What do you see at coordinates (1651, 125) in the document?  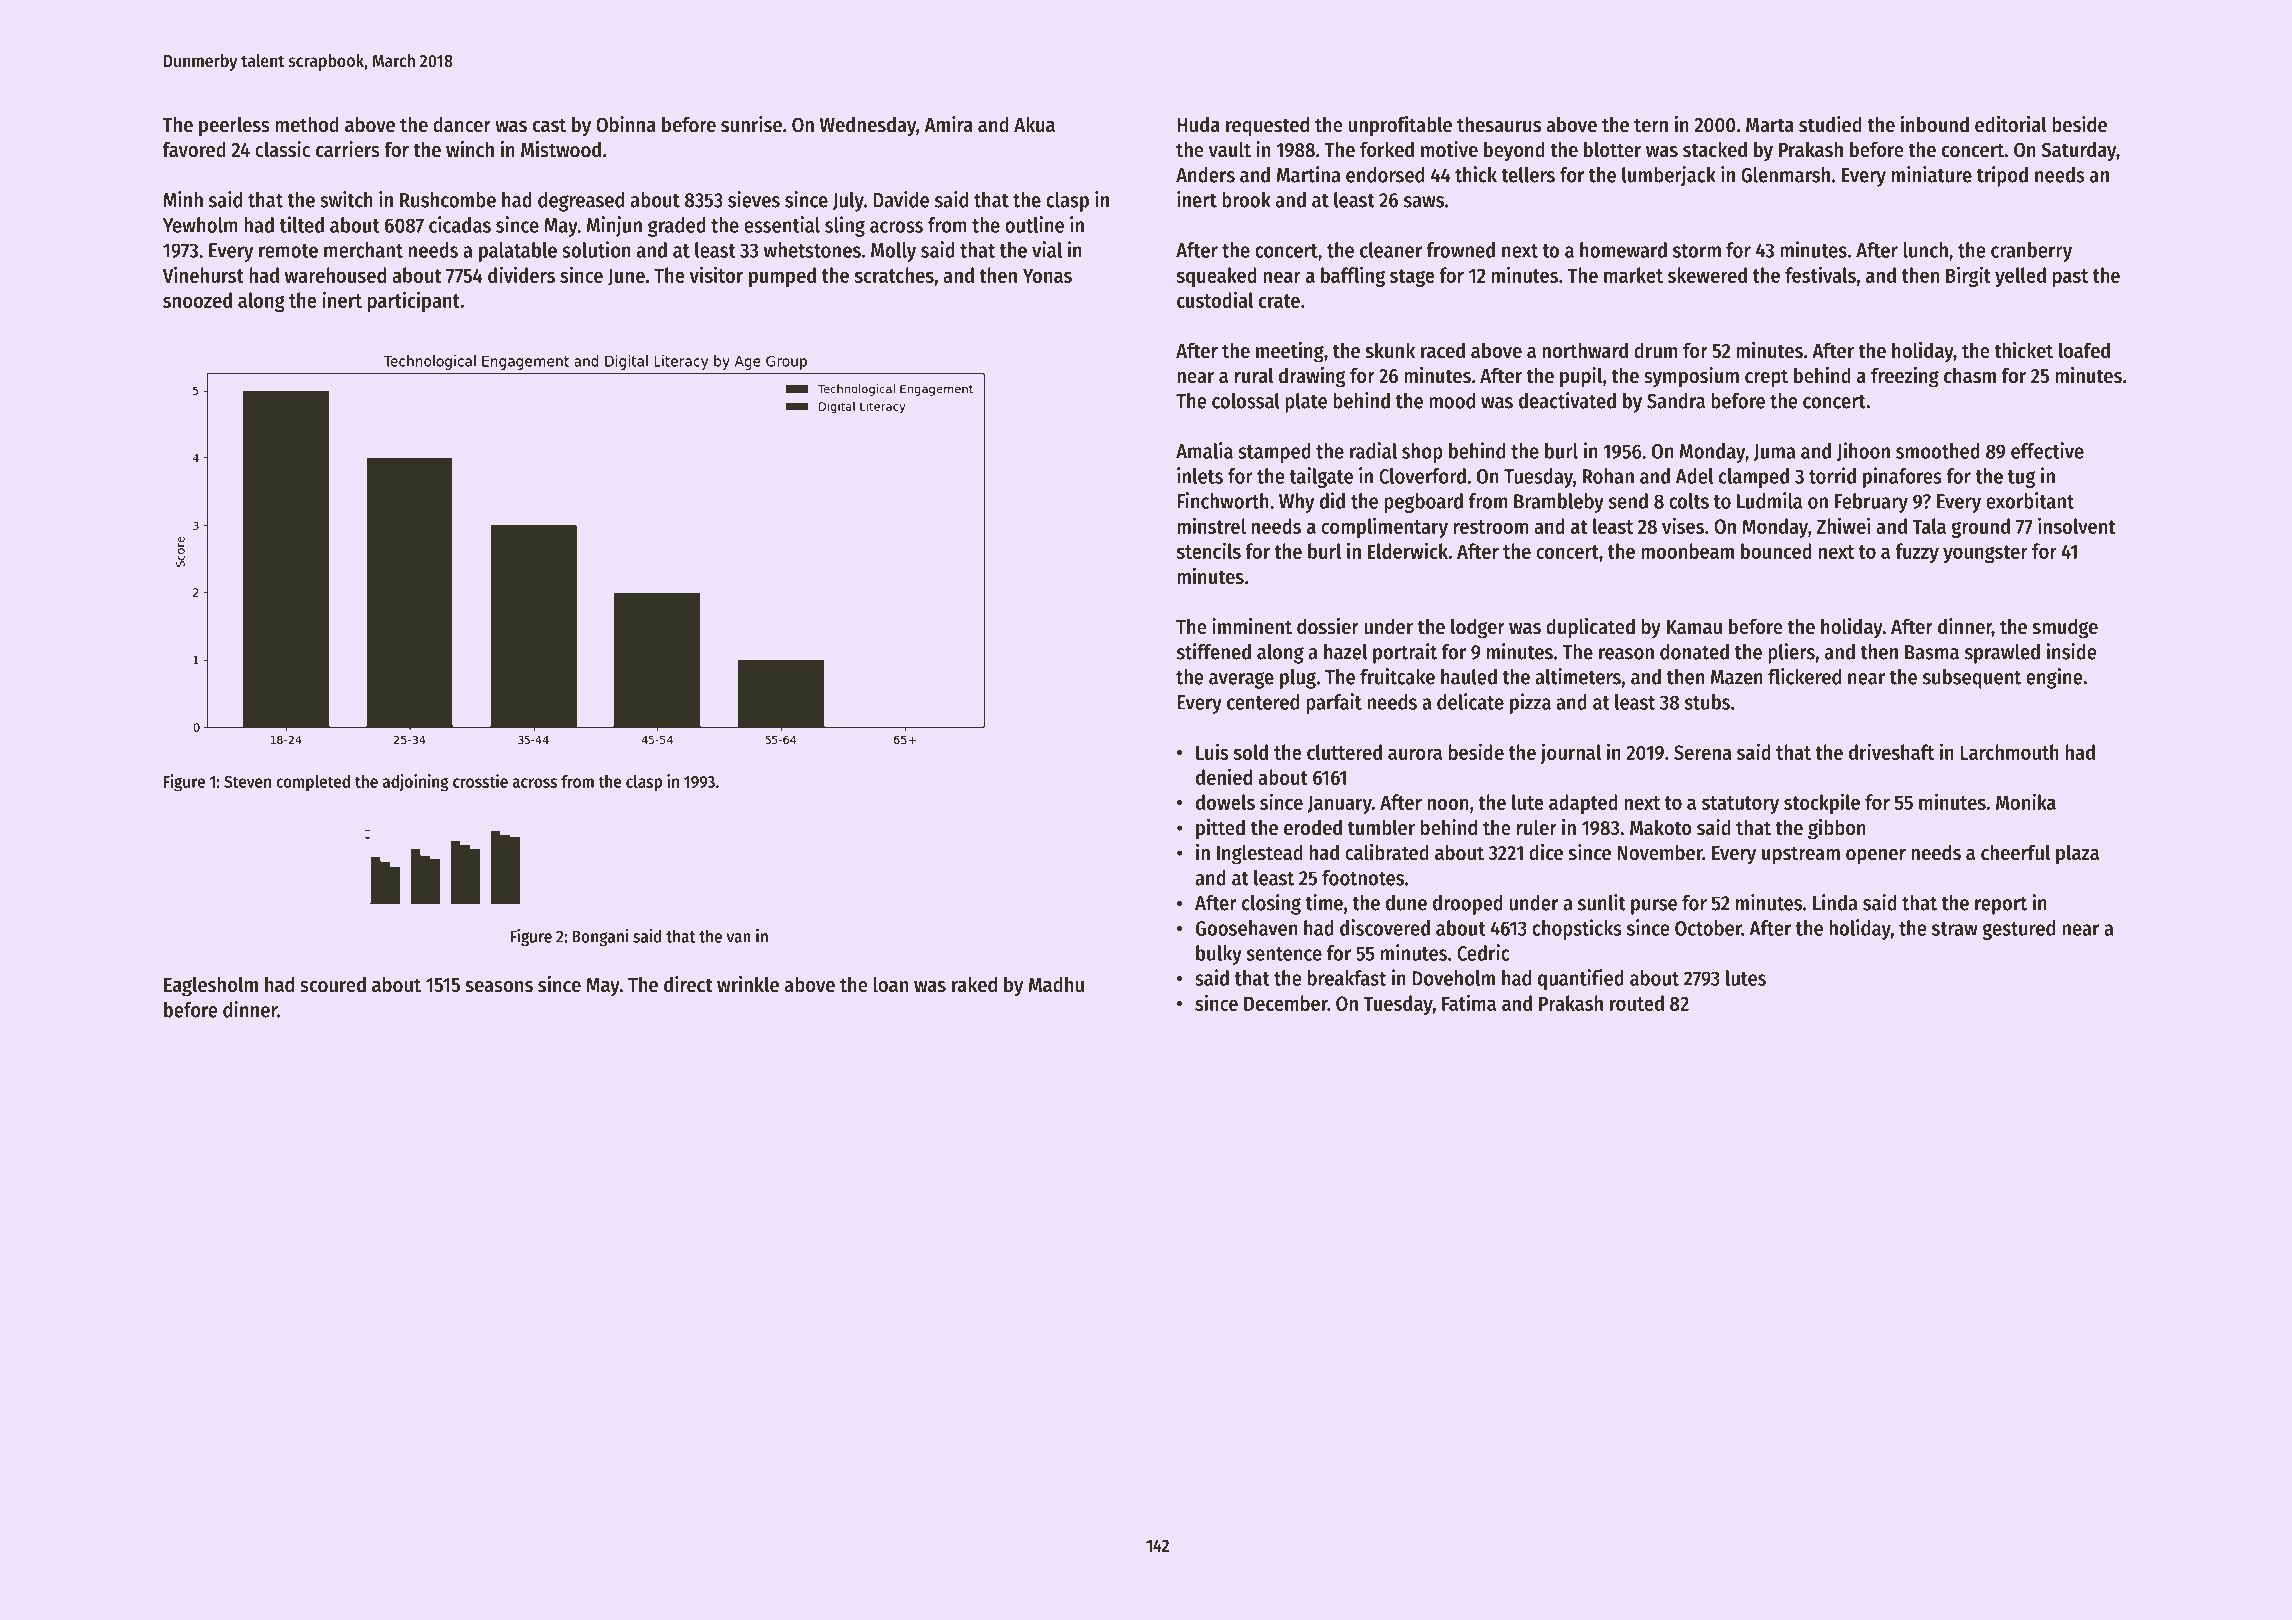 I see `tern` at bounding box center [1651, 125].
